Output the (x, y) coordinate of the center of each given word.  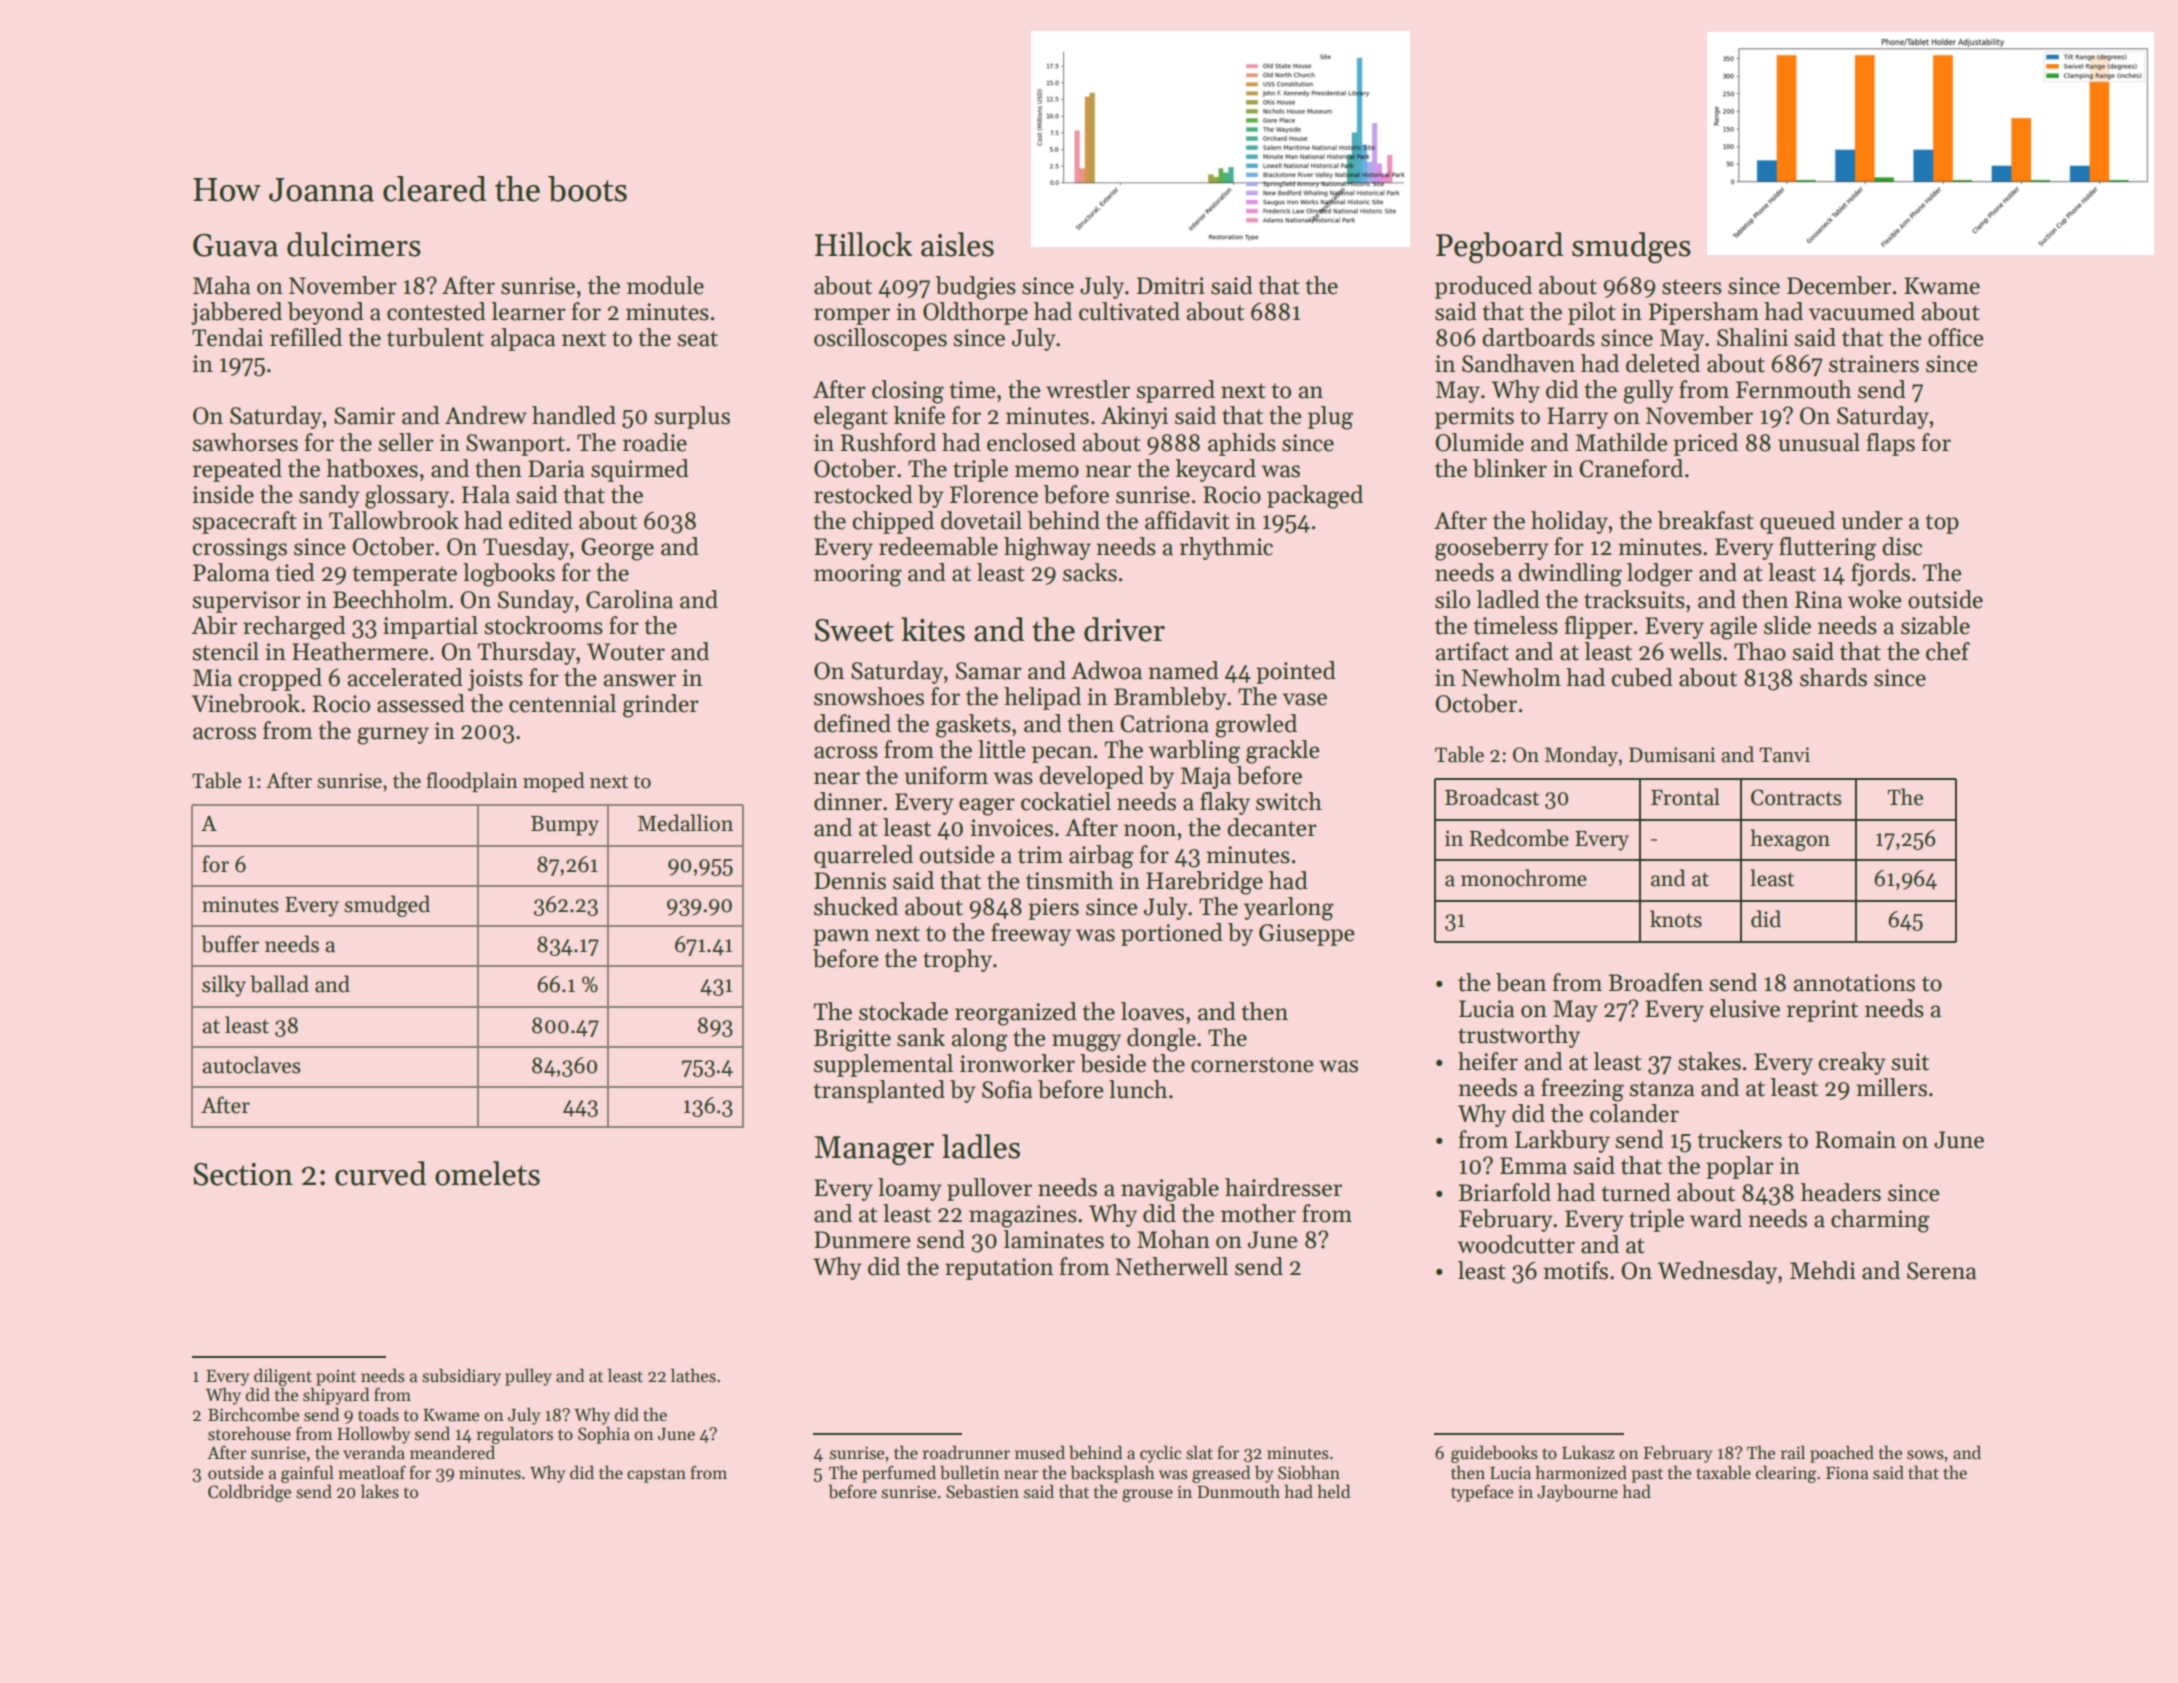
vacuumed (1861, 311)
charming (1880, 1221)
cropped (280, 679)
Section (243, 1174)
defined (852, 723)
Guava (235, 245)
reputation (999, 1269)
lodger (1660, 575)
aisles (957, 244)
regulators (515, 1435)
